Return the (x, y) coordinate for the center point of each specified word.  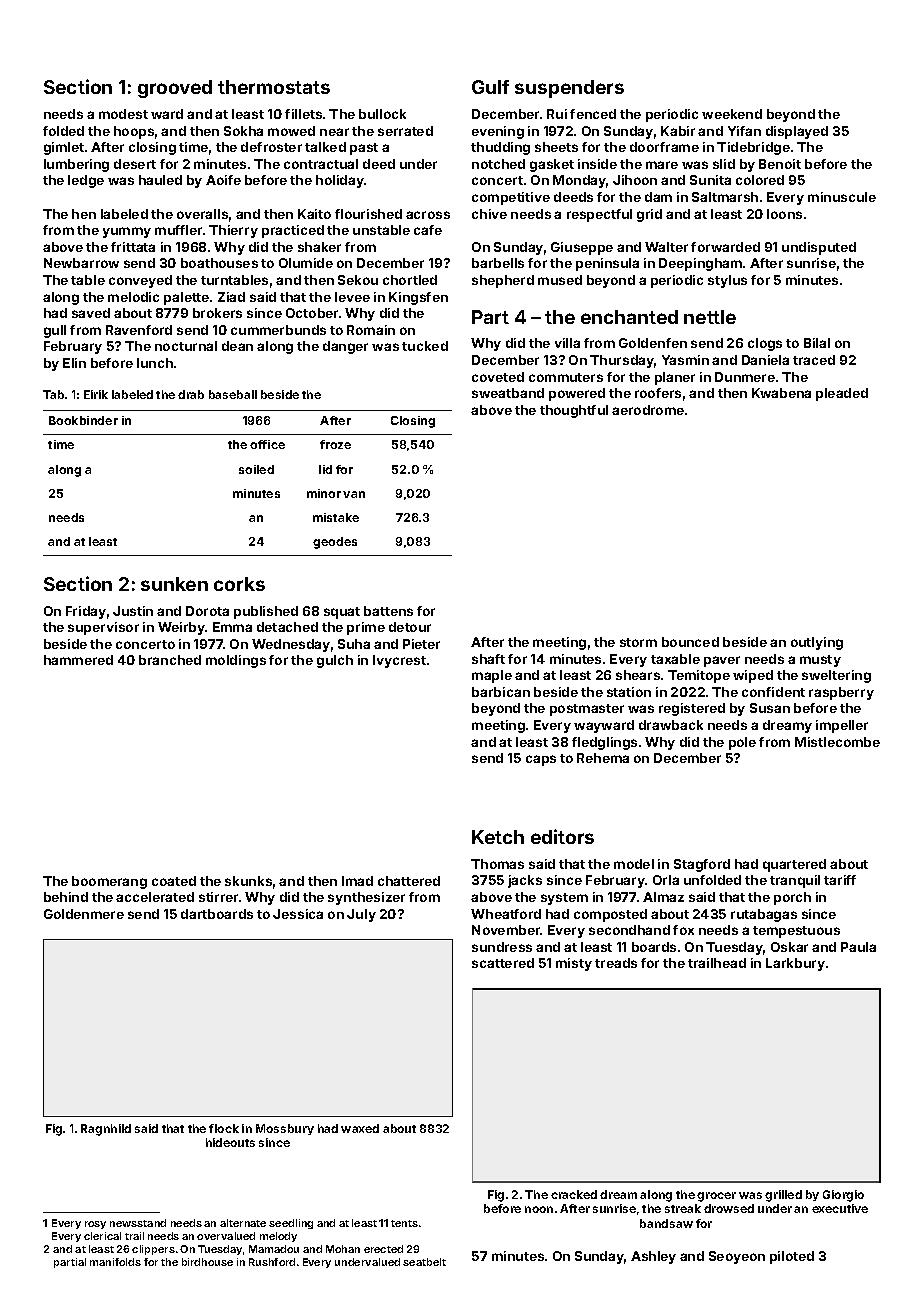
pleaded (842, 394)
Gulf (490, 87)
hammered (78, 660)
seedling (291, 1224)
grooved (175, 89)
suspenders (569, 89)
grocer (716, 1197)
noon (539, 1209)
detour (410, 627)
